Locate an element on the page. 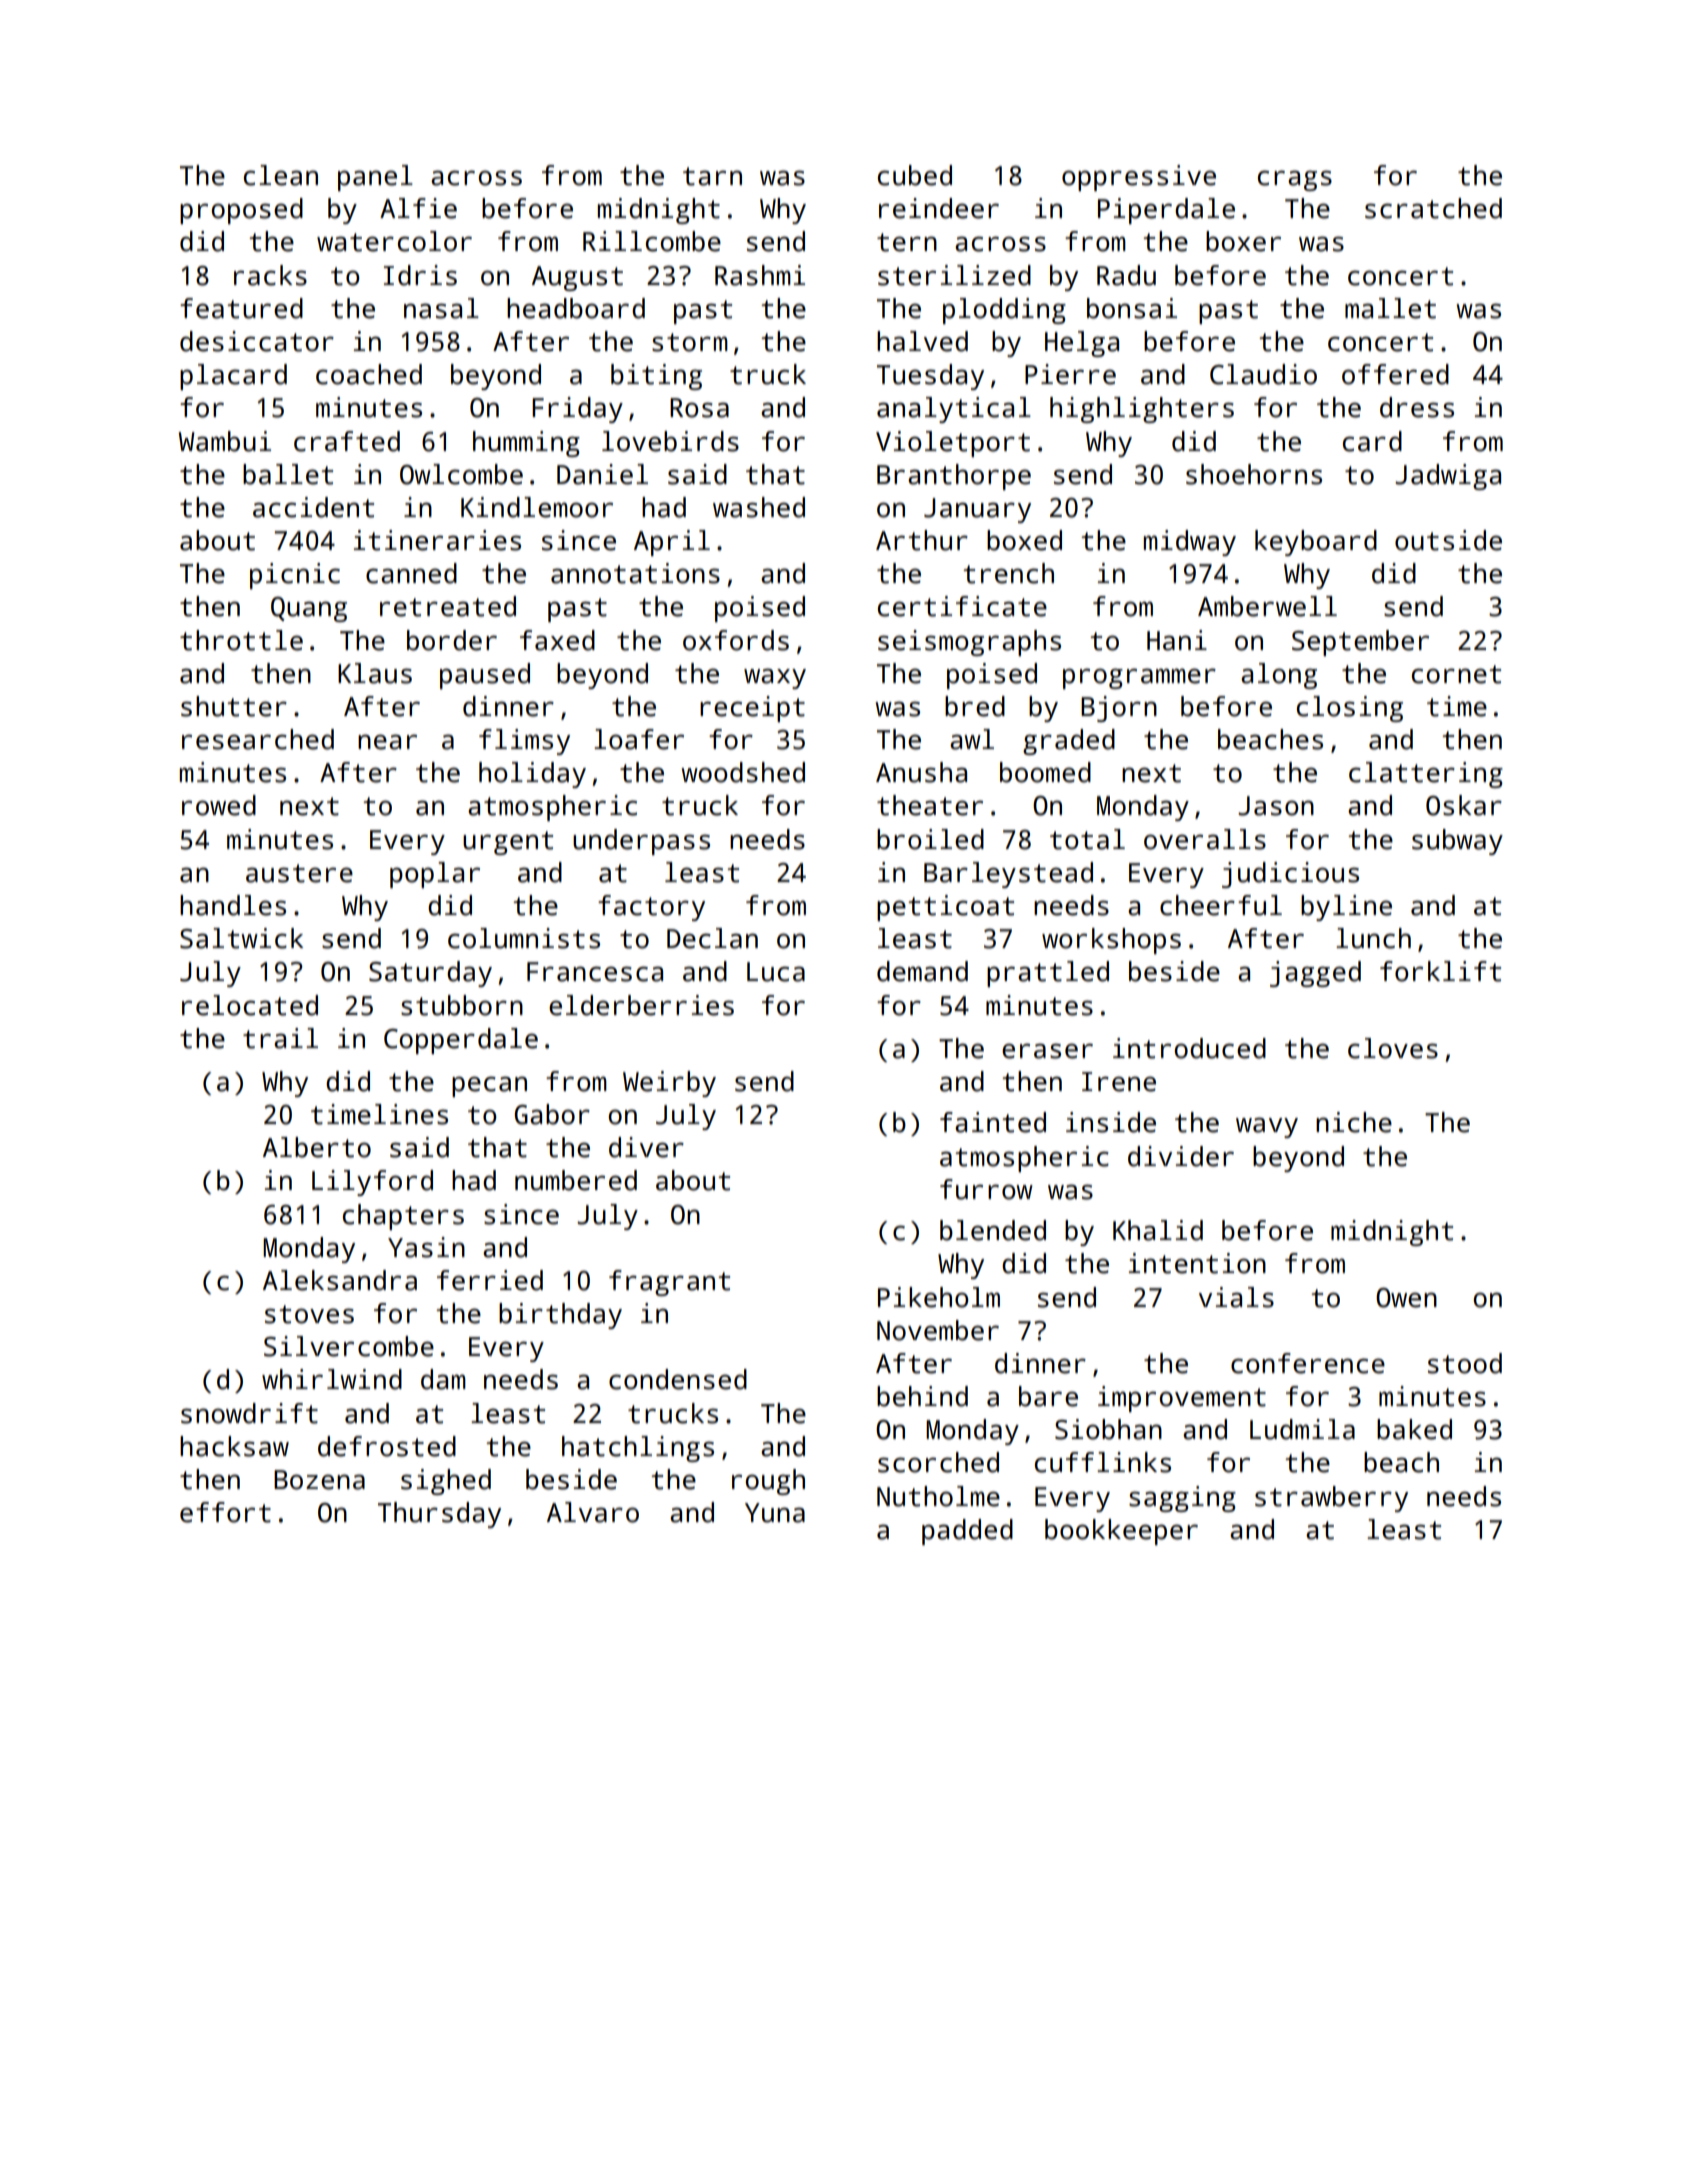 This document has width=1683, height=2178. Pikeholm is located at coordinates (939, 1297).
